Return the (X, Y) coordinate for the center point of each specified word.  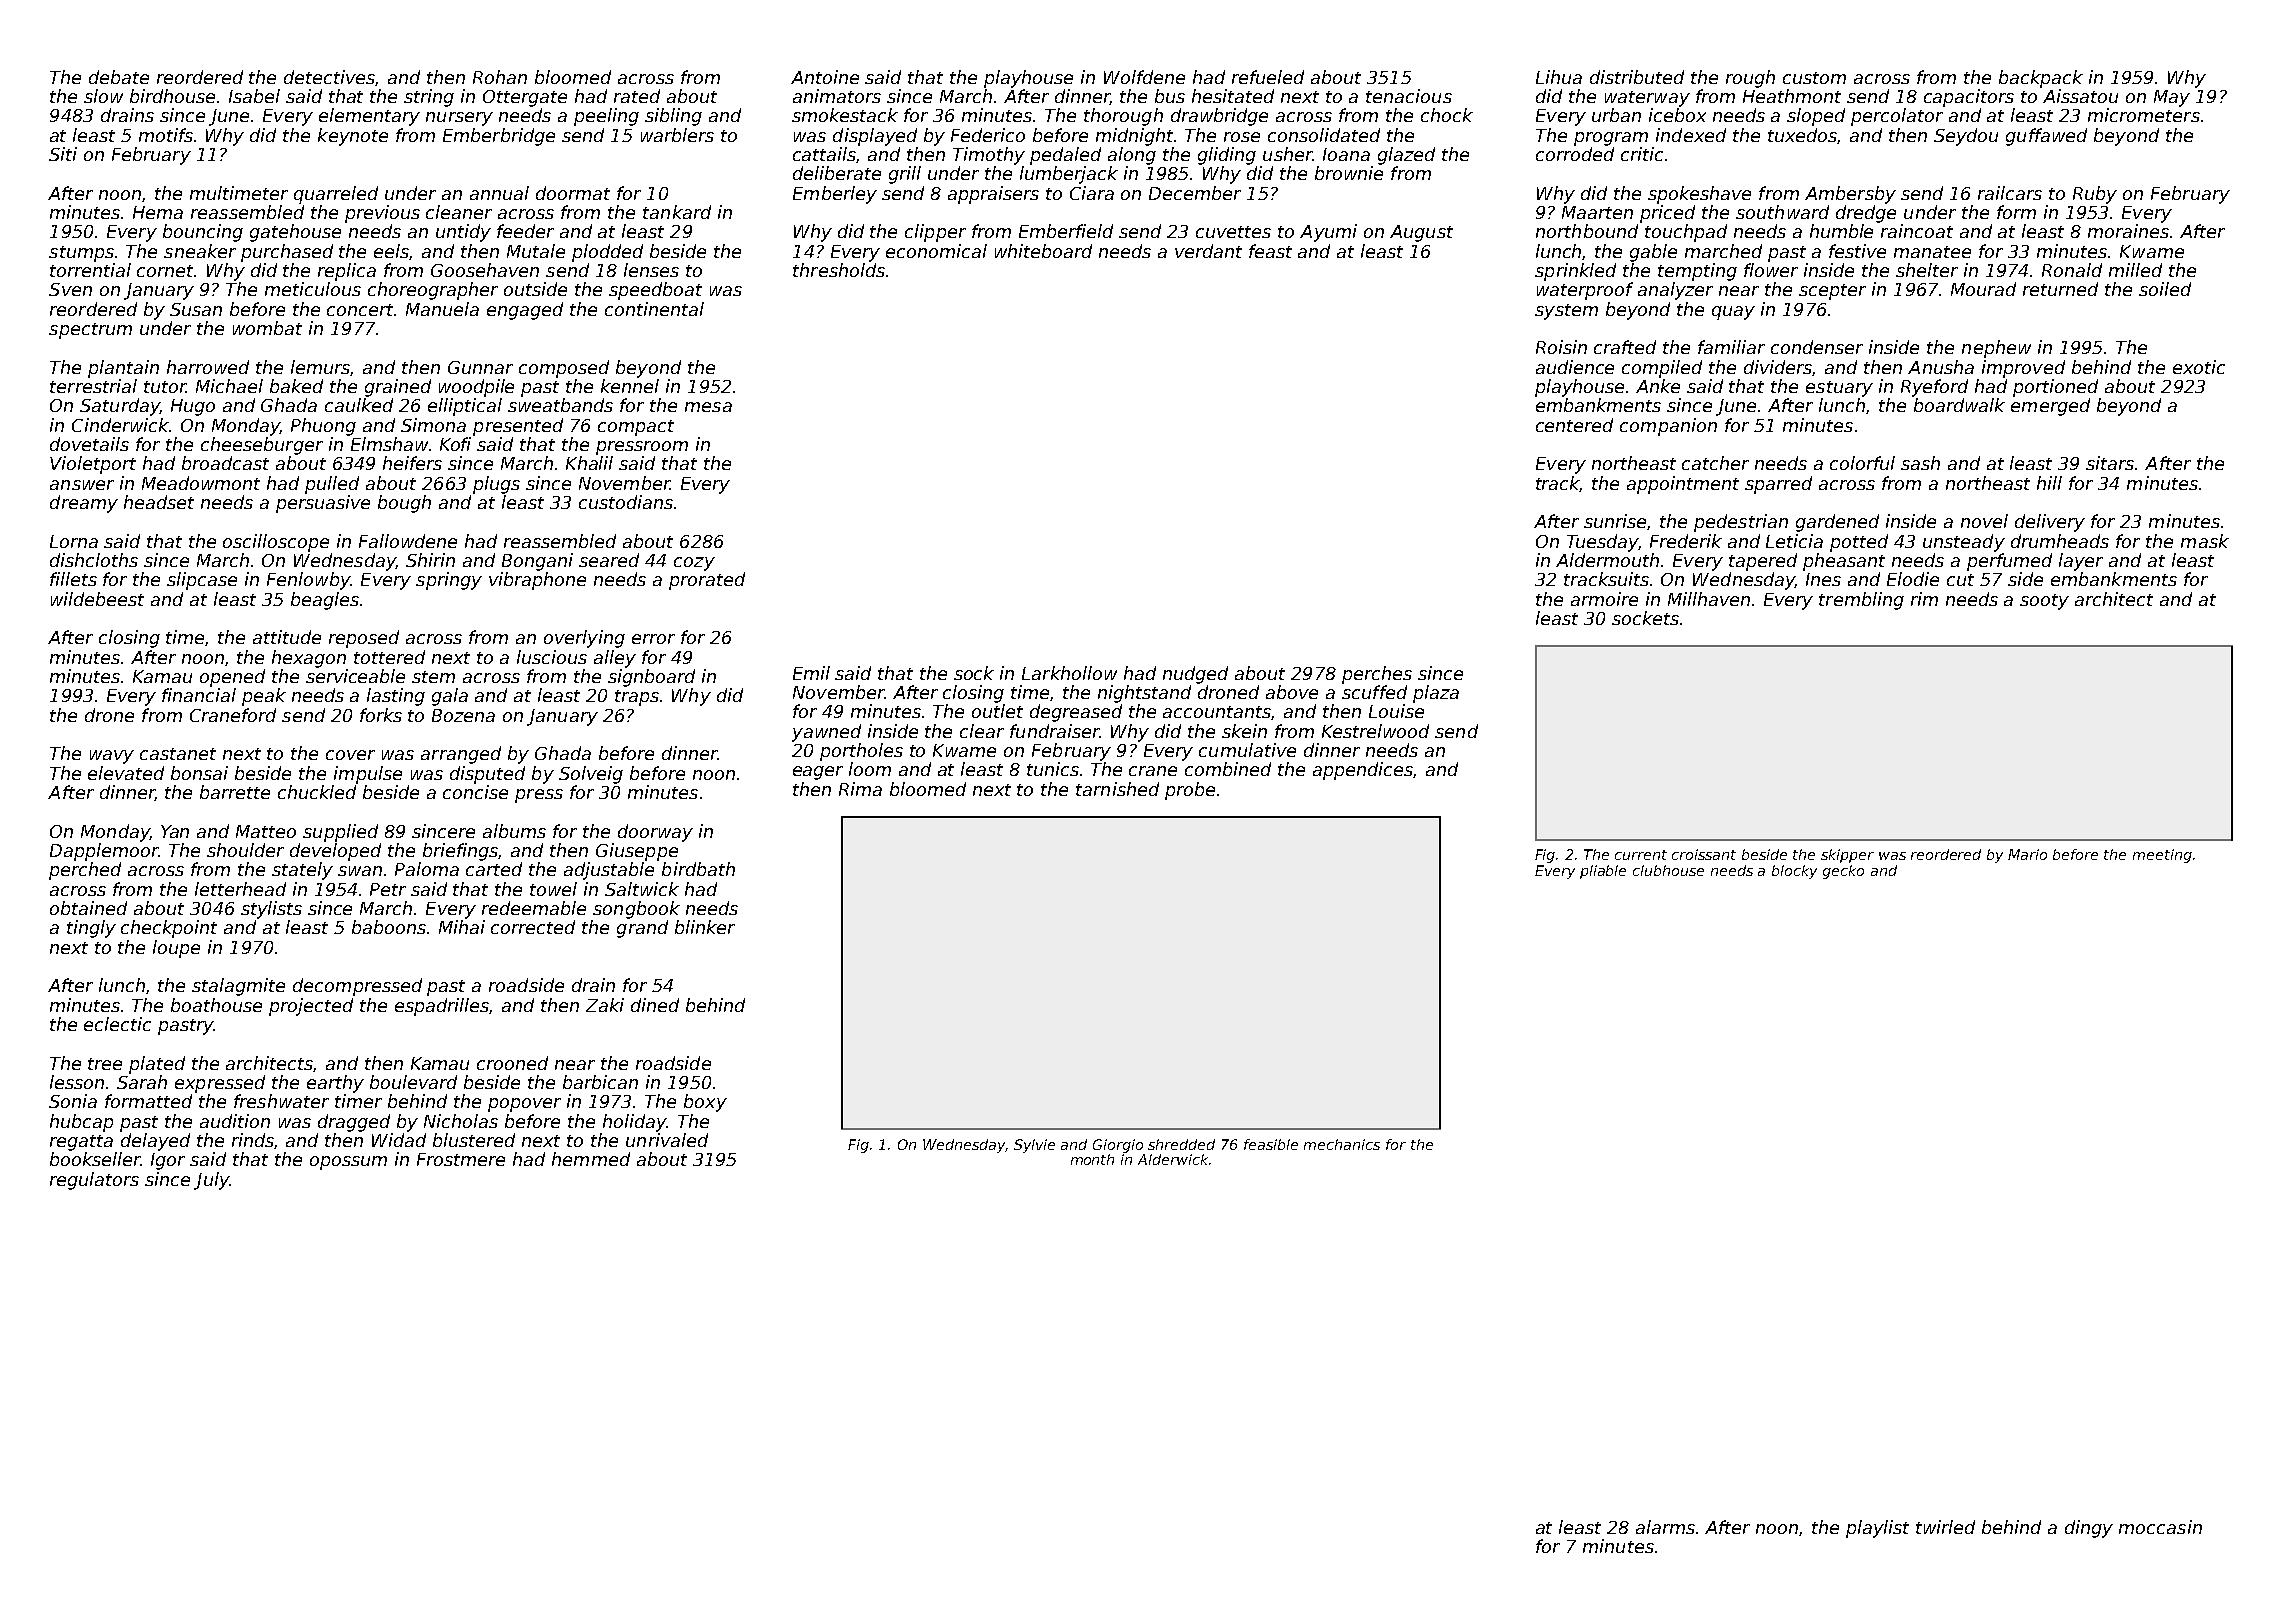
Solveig (591, 775)
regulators (94, 1181)
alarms (1665, 1527)
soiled (2165, 289)
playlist (1877, 1529)
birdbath (698, 869)
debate (119, 77)
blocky (1794, 872)
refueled (1268, 77)
